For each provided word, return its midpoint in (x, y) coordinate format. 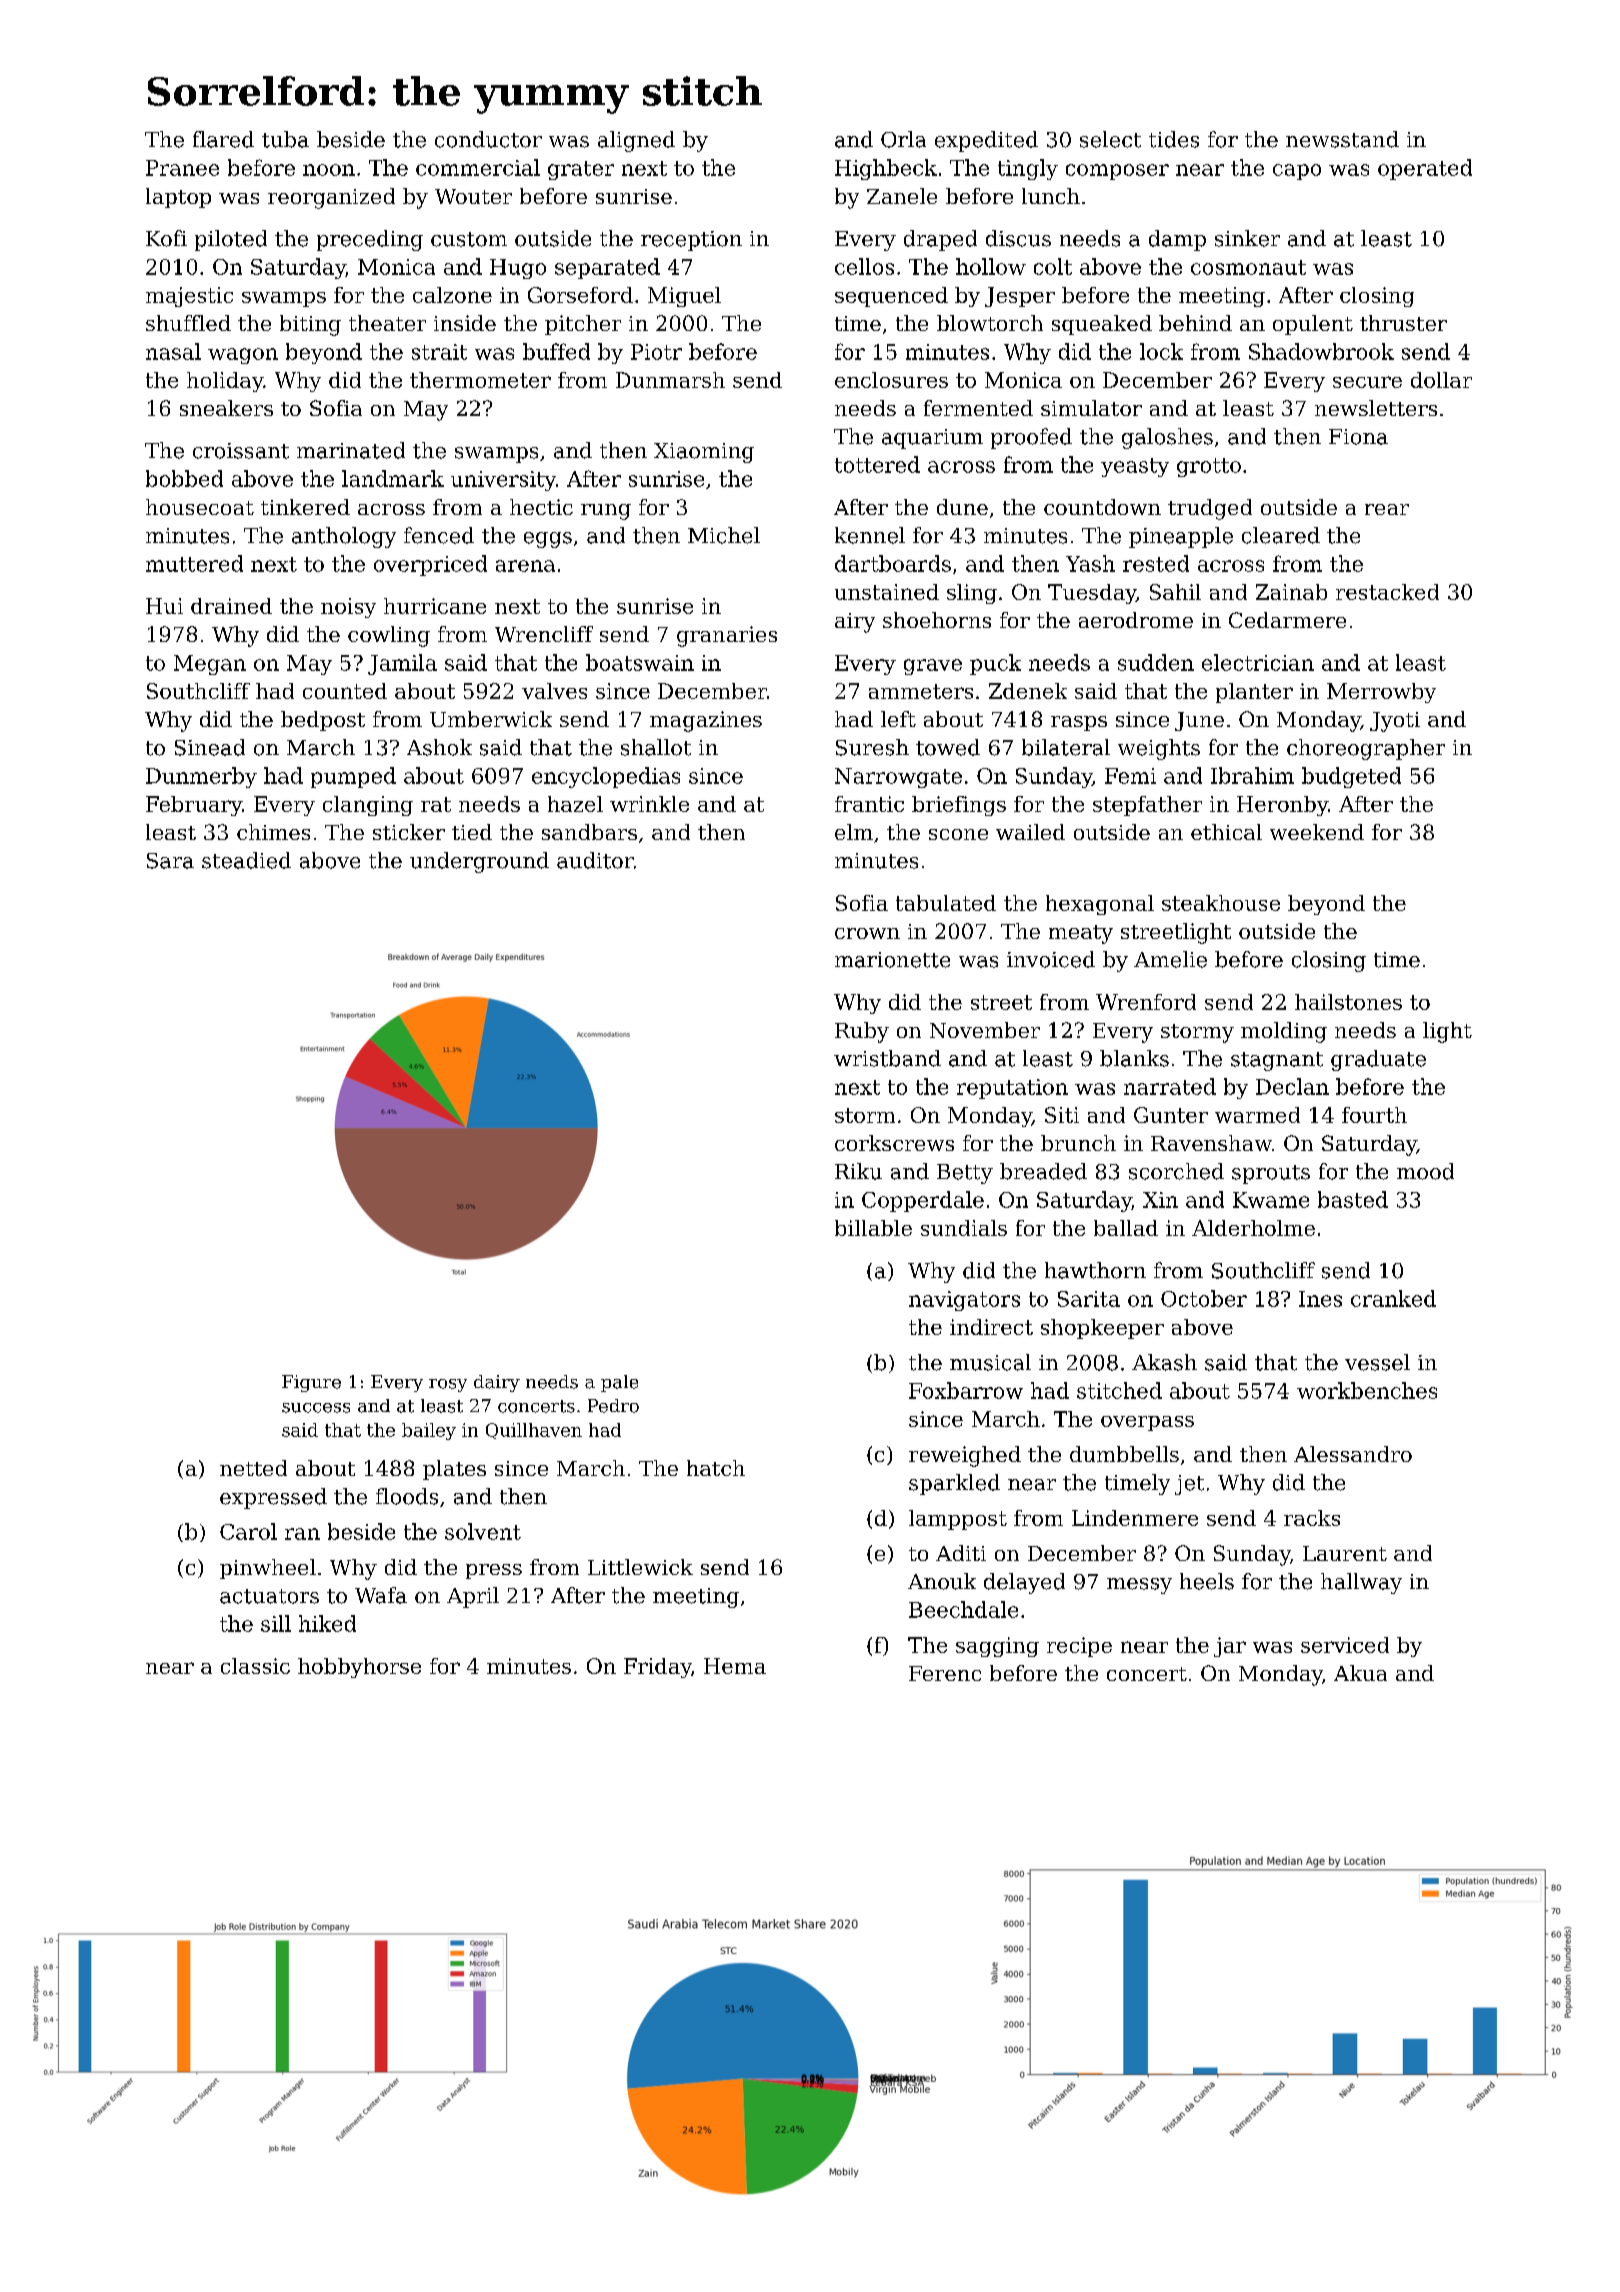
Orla (903, 139)
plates (454, 1470)
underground (479, 862)
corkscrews (894, 1143)
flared (223, 139)
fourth (1374, 1115)
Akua (1360, 1673)
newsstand (1342, 139)
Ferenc (945, 1673)
